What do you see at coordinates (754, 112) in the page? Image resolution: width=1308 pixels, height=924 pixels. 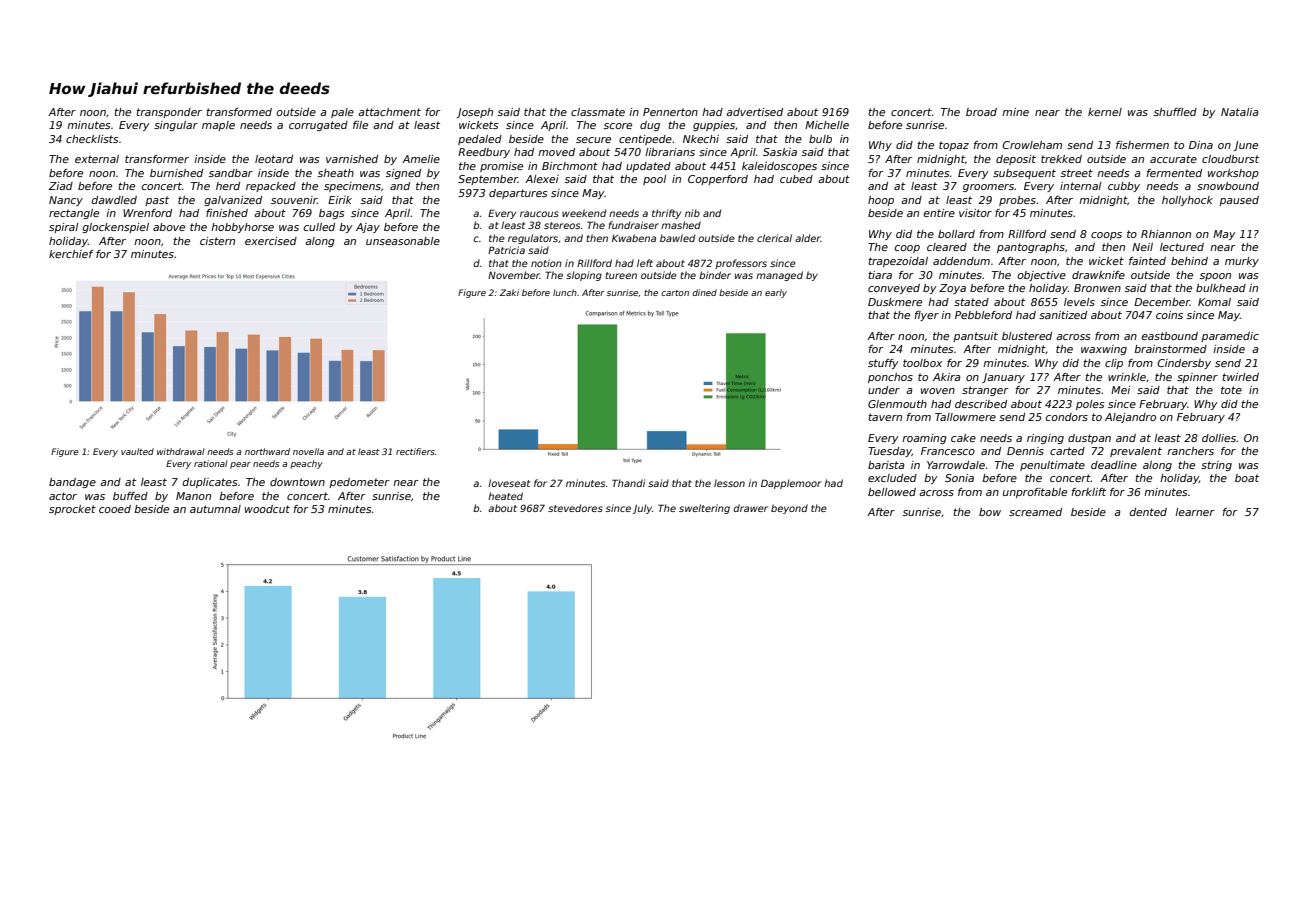 I see `advertised` at bounding box center [754, 112].
